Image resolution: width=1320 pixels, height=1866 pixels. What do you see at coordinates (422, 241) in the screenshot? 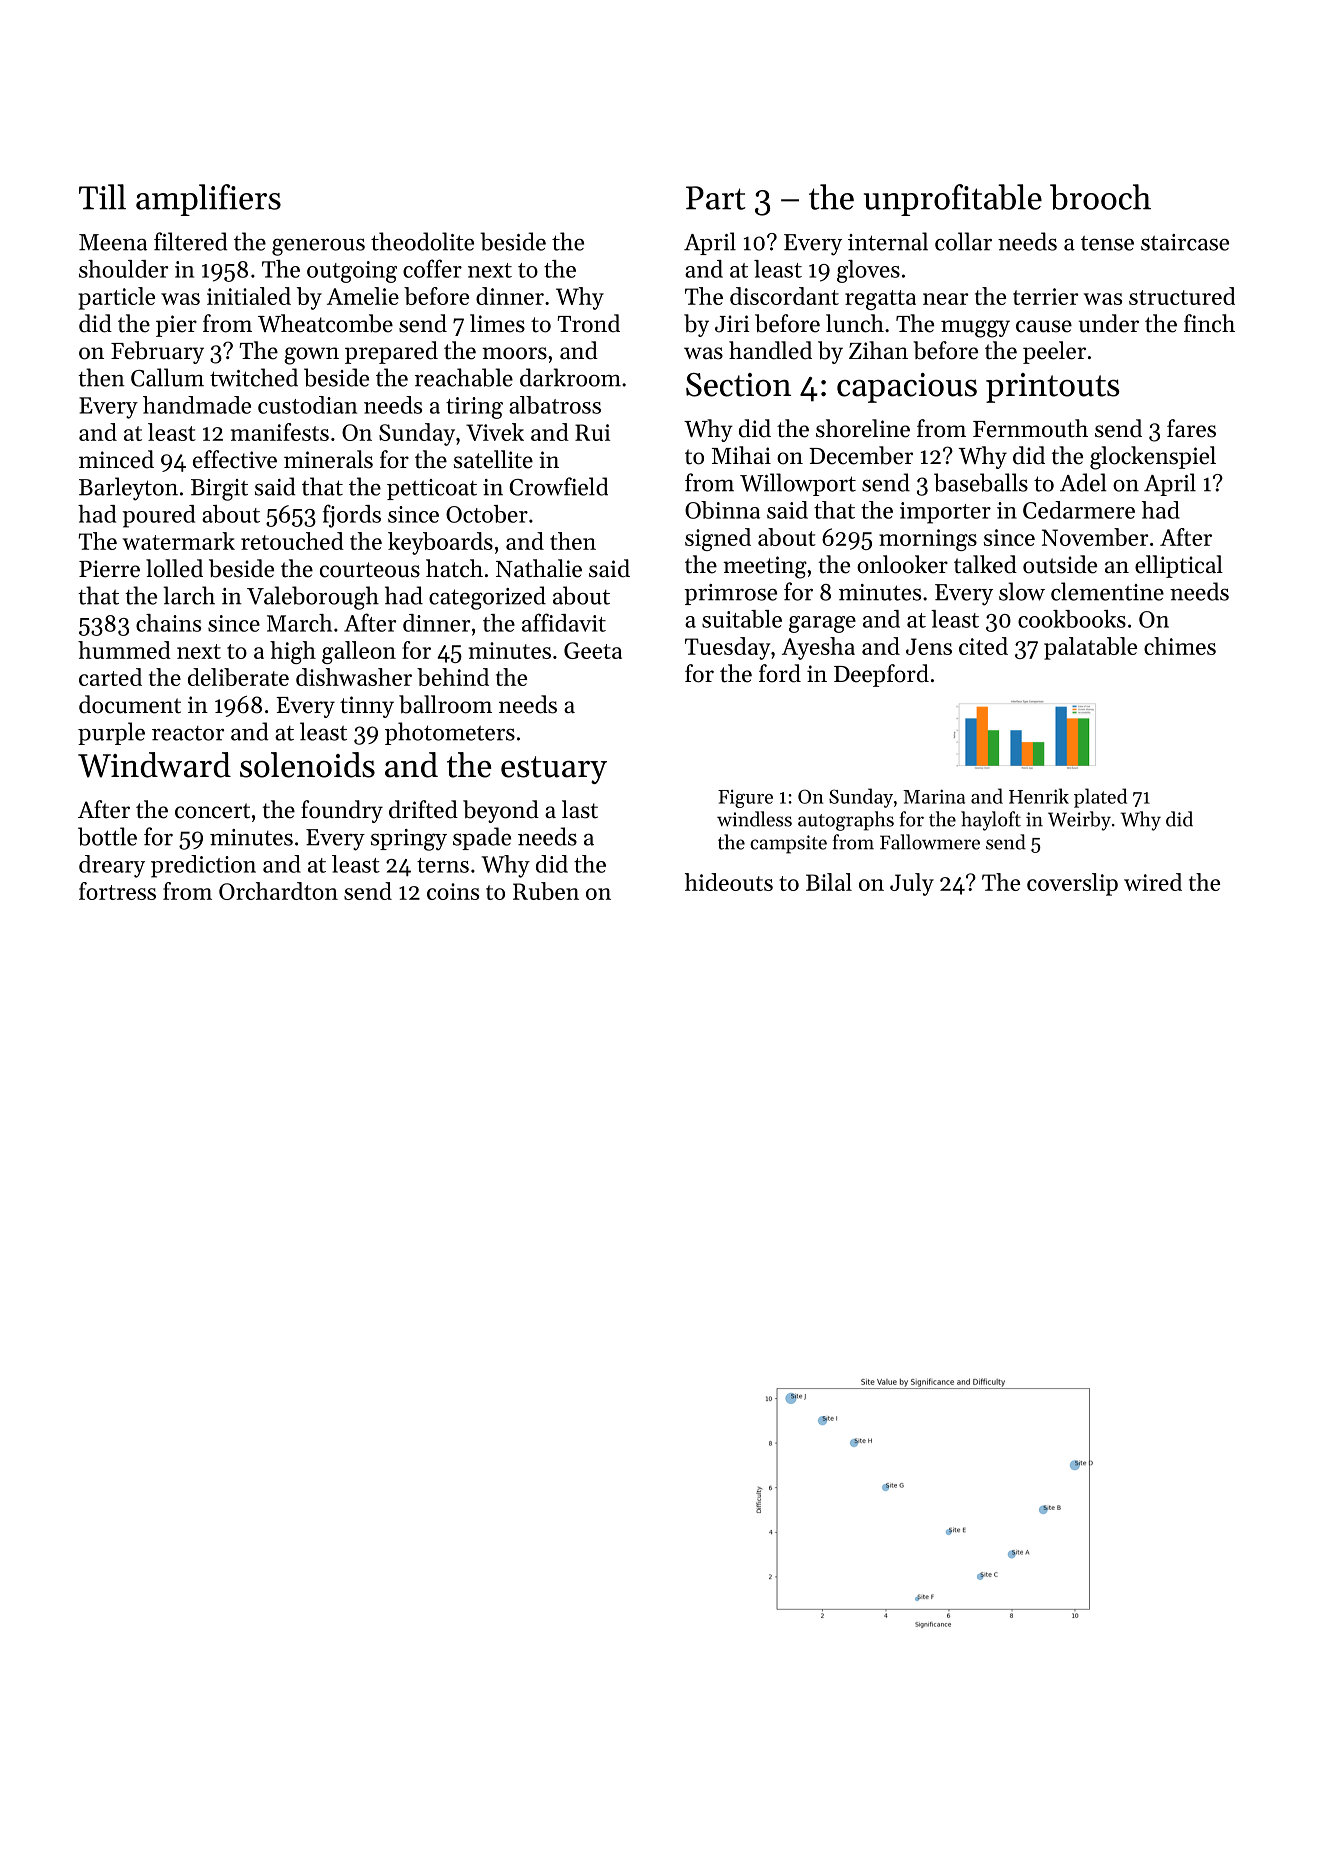
I see `theodolite` at bounding box center [422, 241].
